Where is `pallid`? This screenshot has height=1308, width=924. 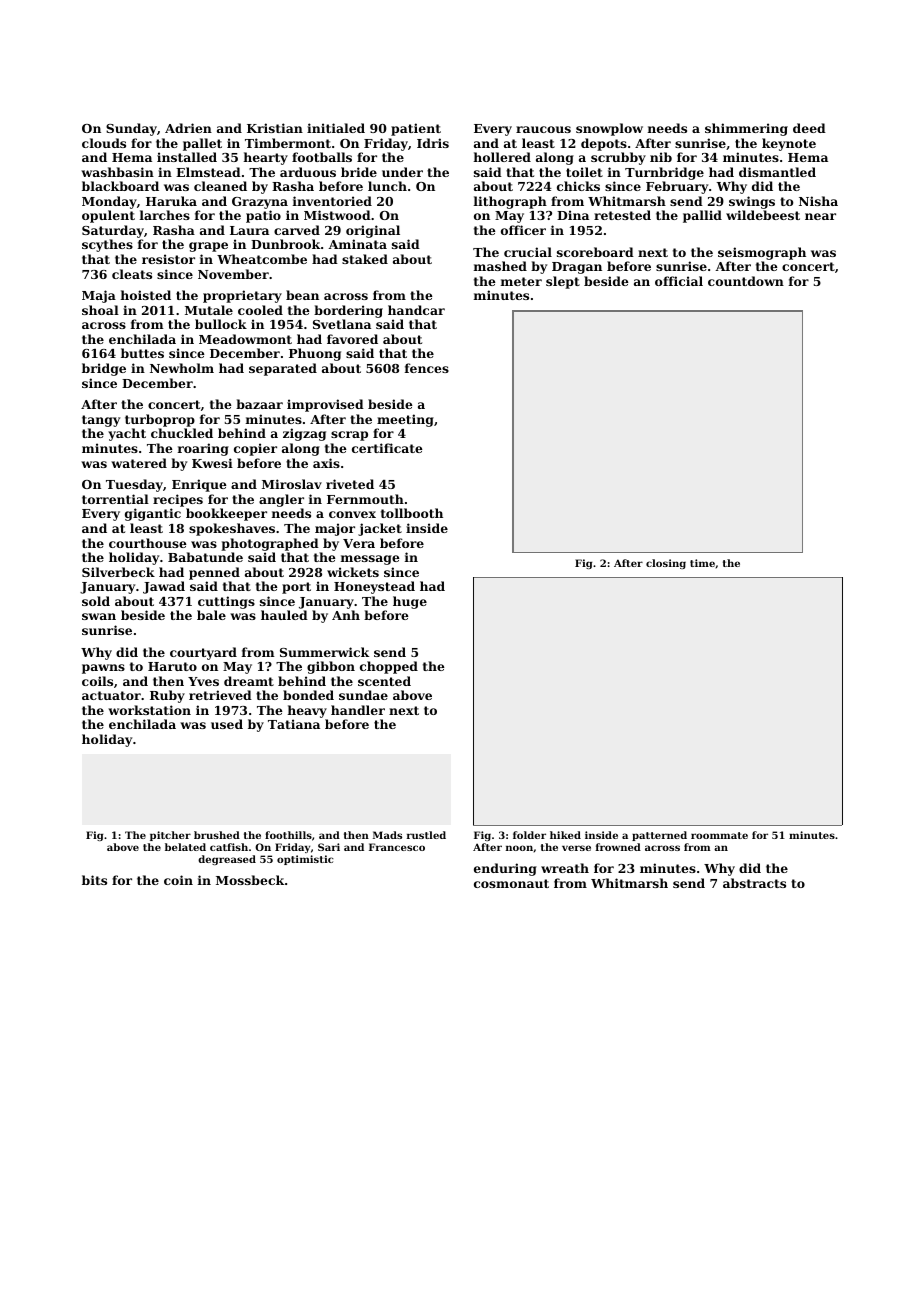
pallid is located at coordinates (702, 216).
